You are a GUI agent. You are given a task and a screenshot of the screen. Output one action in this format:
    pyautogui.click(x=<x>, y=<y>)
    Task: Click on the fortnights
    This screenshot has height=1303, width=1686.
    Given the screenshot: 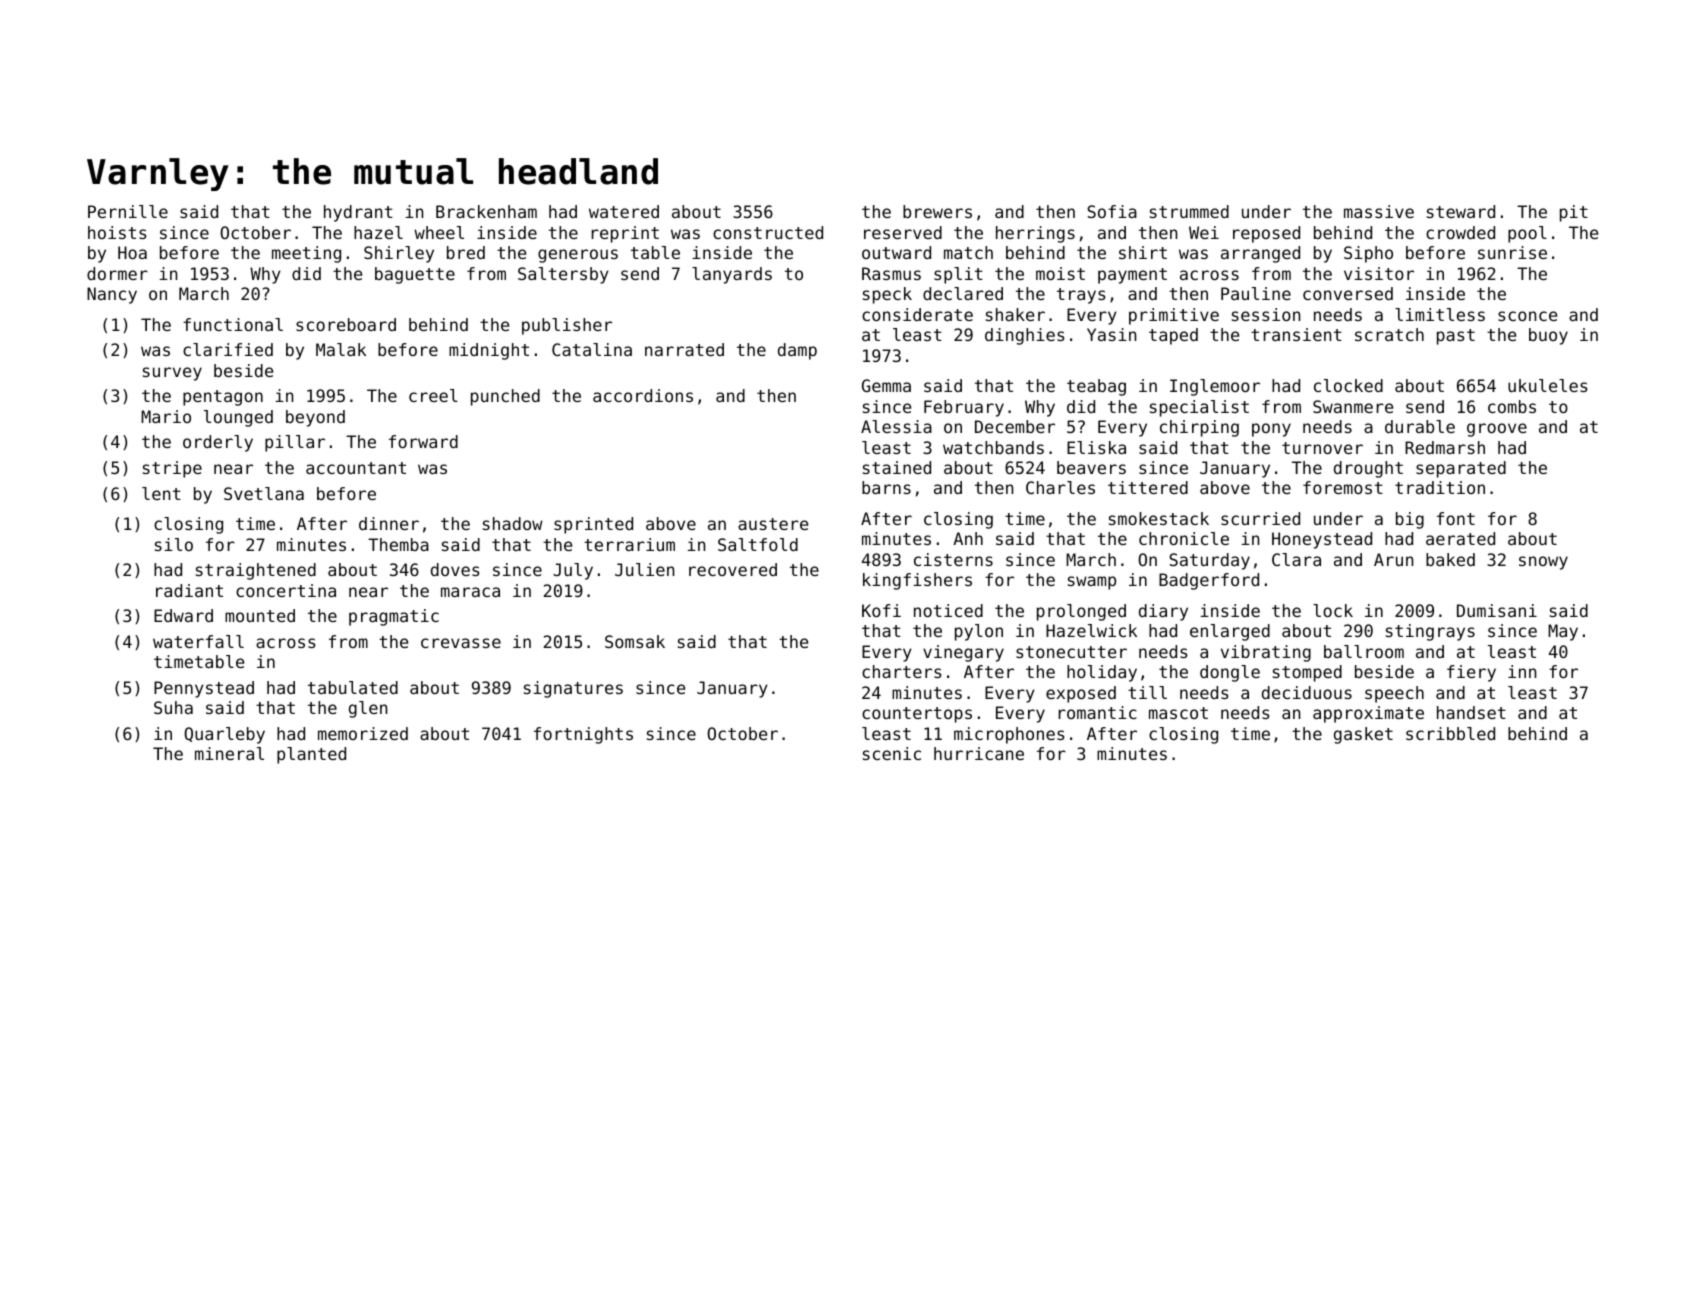 What is the action you would take?
    pyautogui.click(x=583, y=735)
